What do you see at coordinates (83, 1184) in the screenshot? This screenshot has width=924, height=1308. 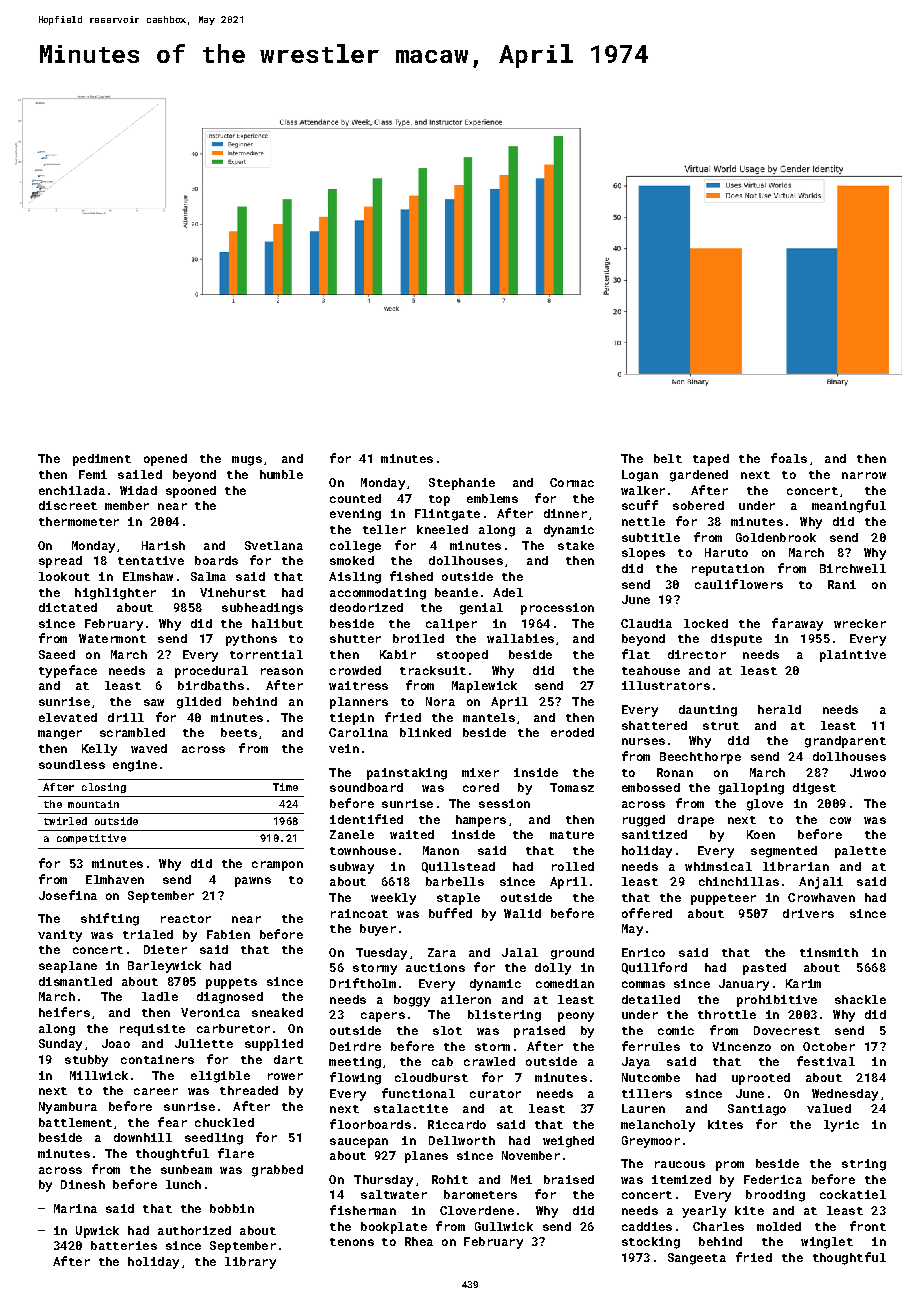 I see `Dinesh` at bounding box center [83, 1184].
